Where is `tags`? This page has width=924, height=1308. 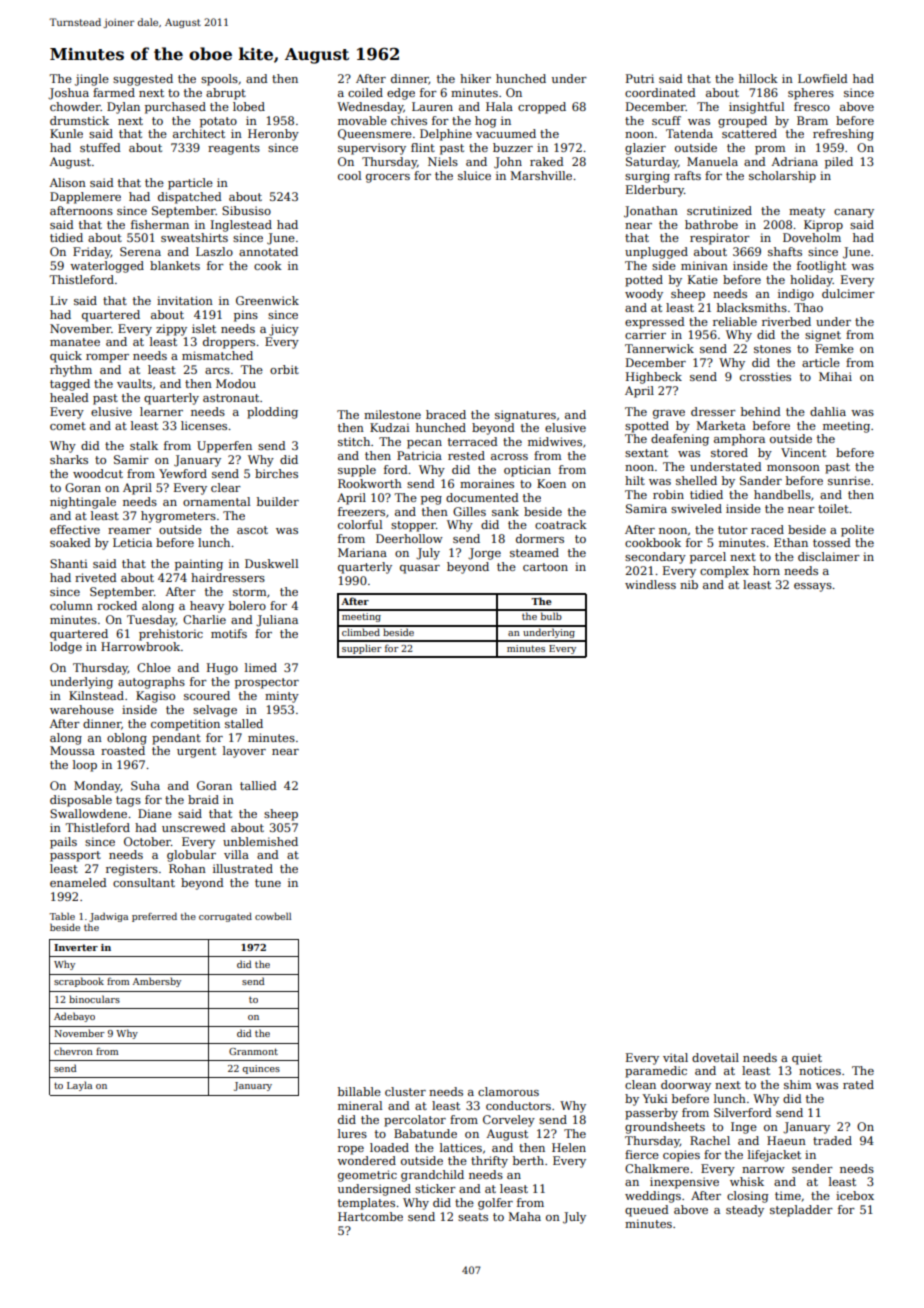 tags is located at coordinates (128, 801).
